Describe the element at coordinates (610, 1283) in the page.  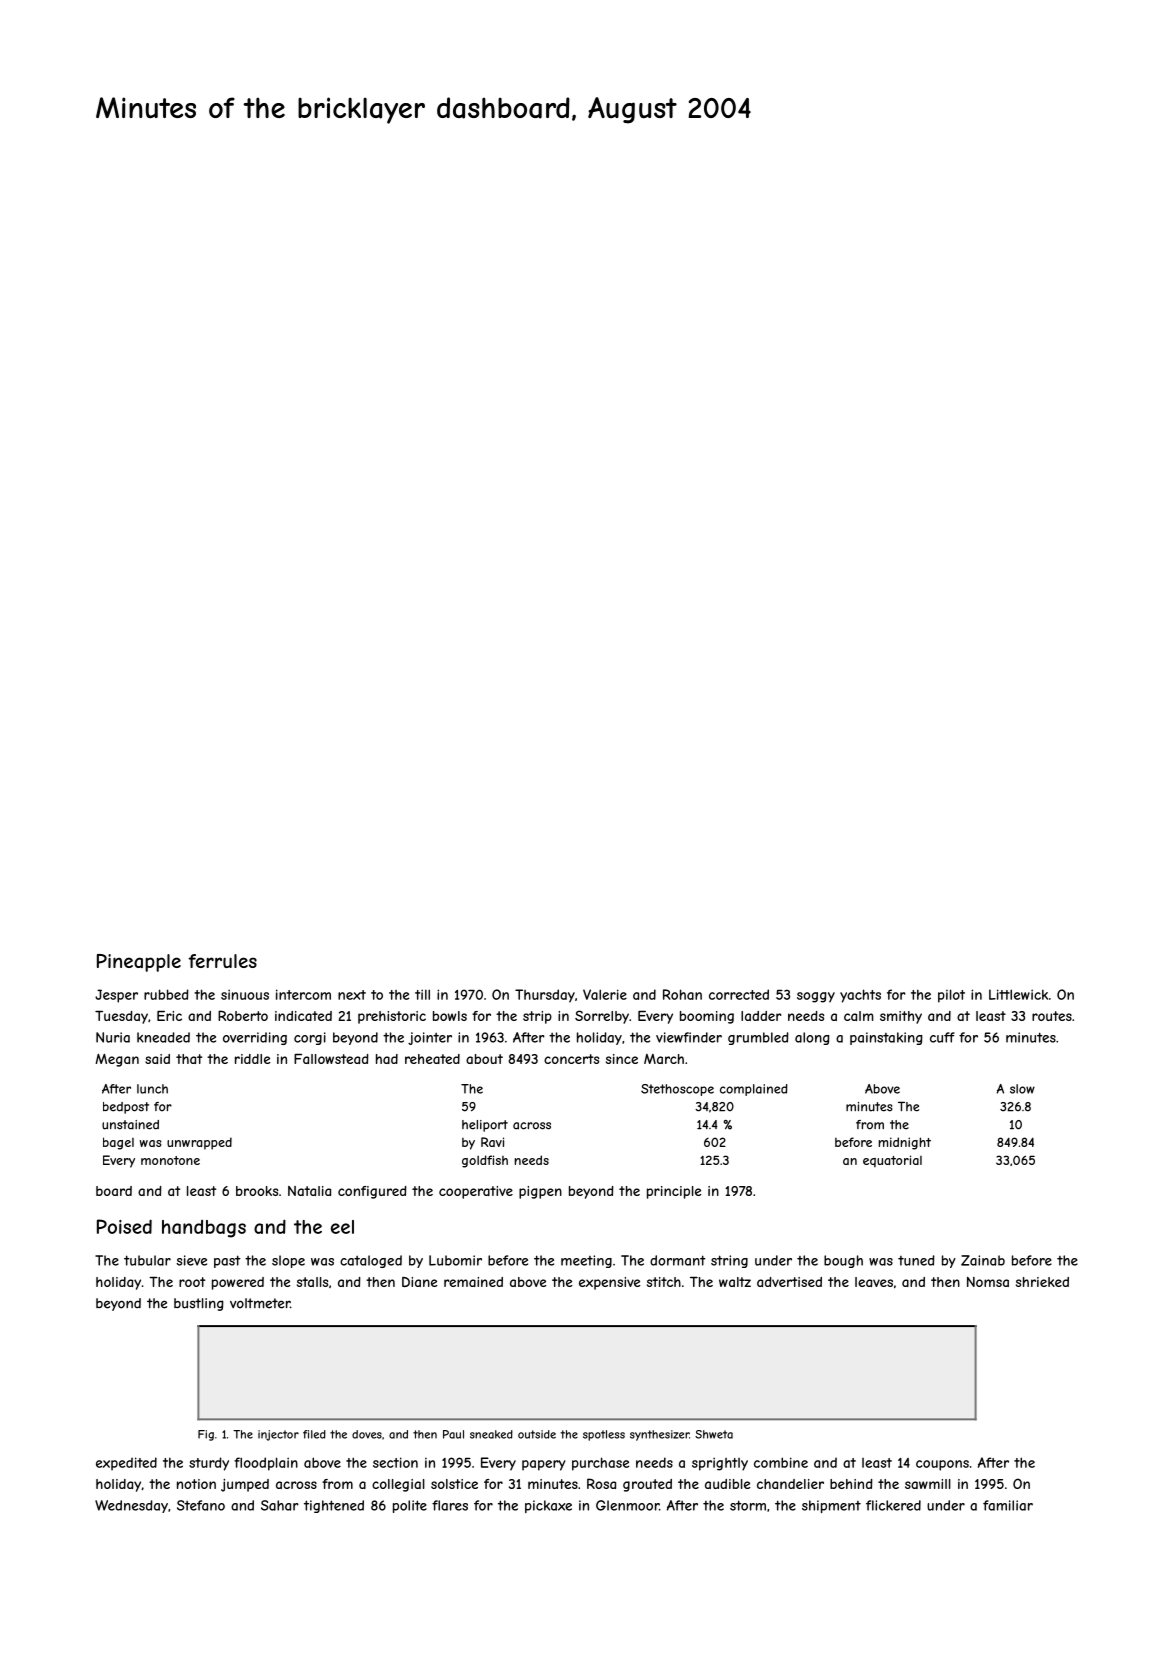
I see `expensive` at that location.
